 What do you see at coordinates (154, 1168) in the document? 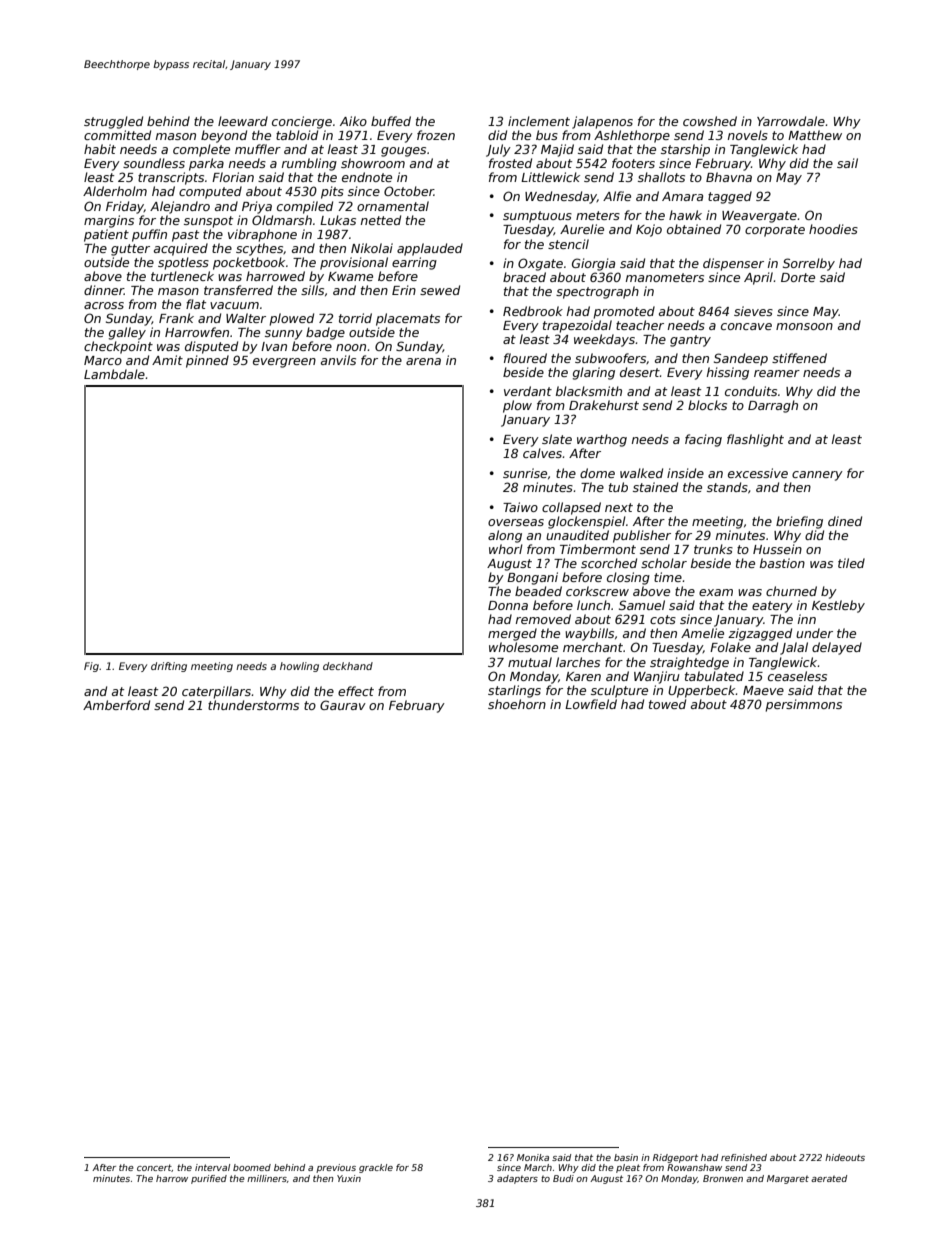
I see `concert` at bounding box center [154, 1168].
